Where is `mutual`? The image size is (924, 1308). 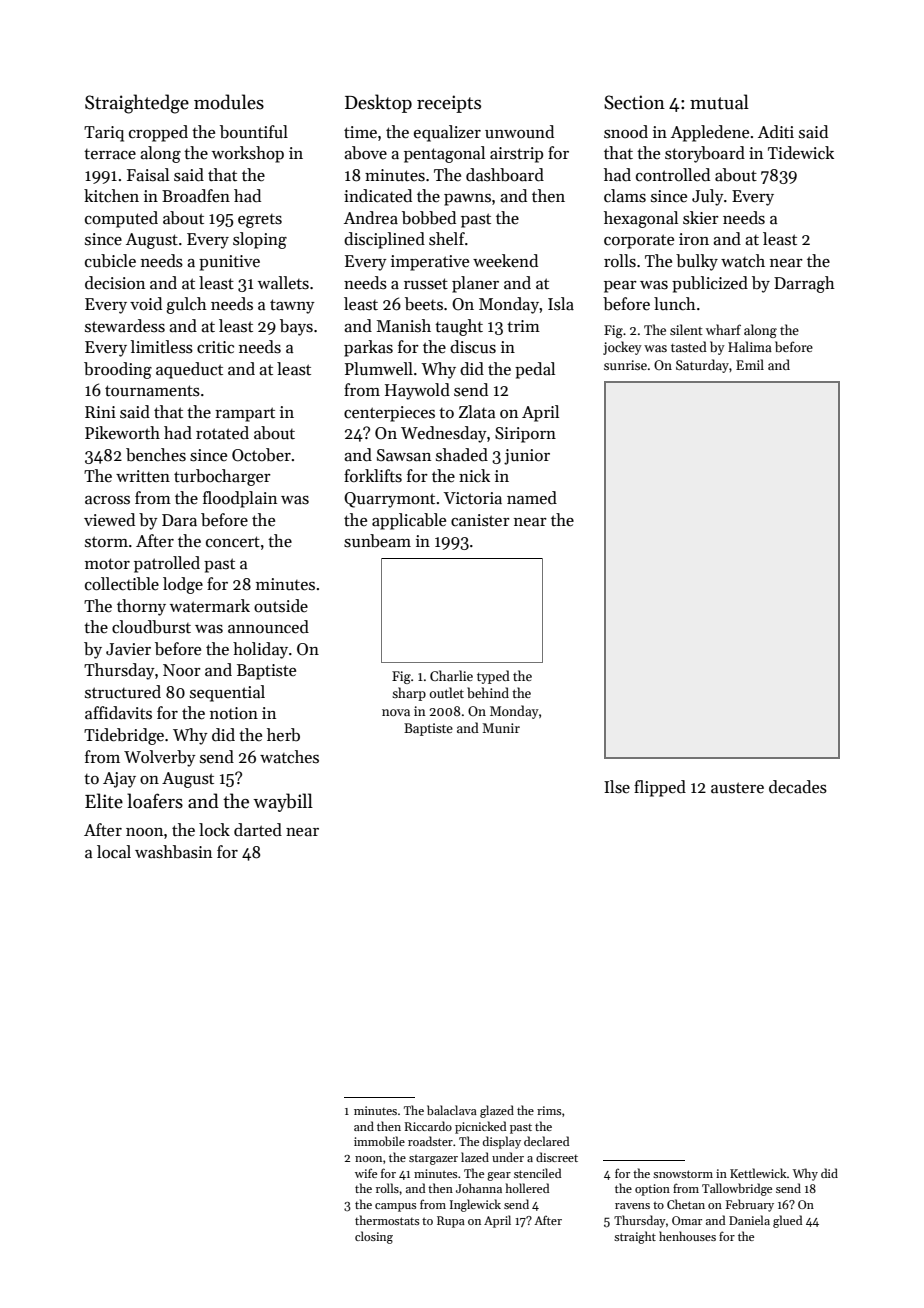 mutual is located at coordinates (719, 102).
